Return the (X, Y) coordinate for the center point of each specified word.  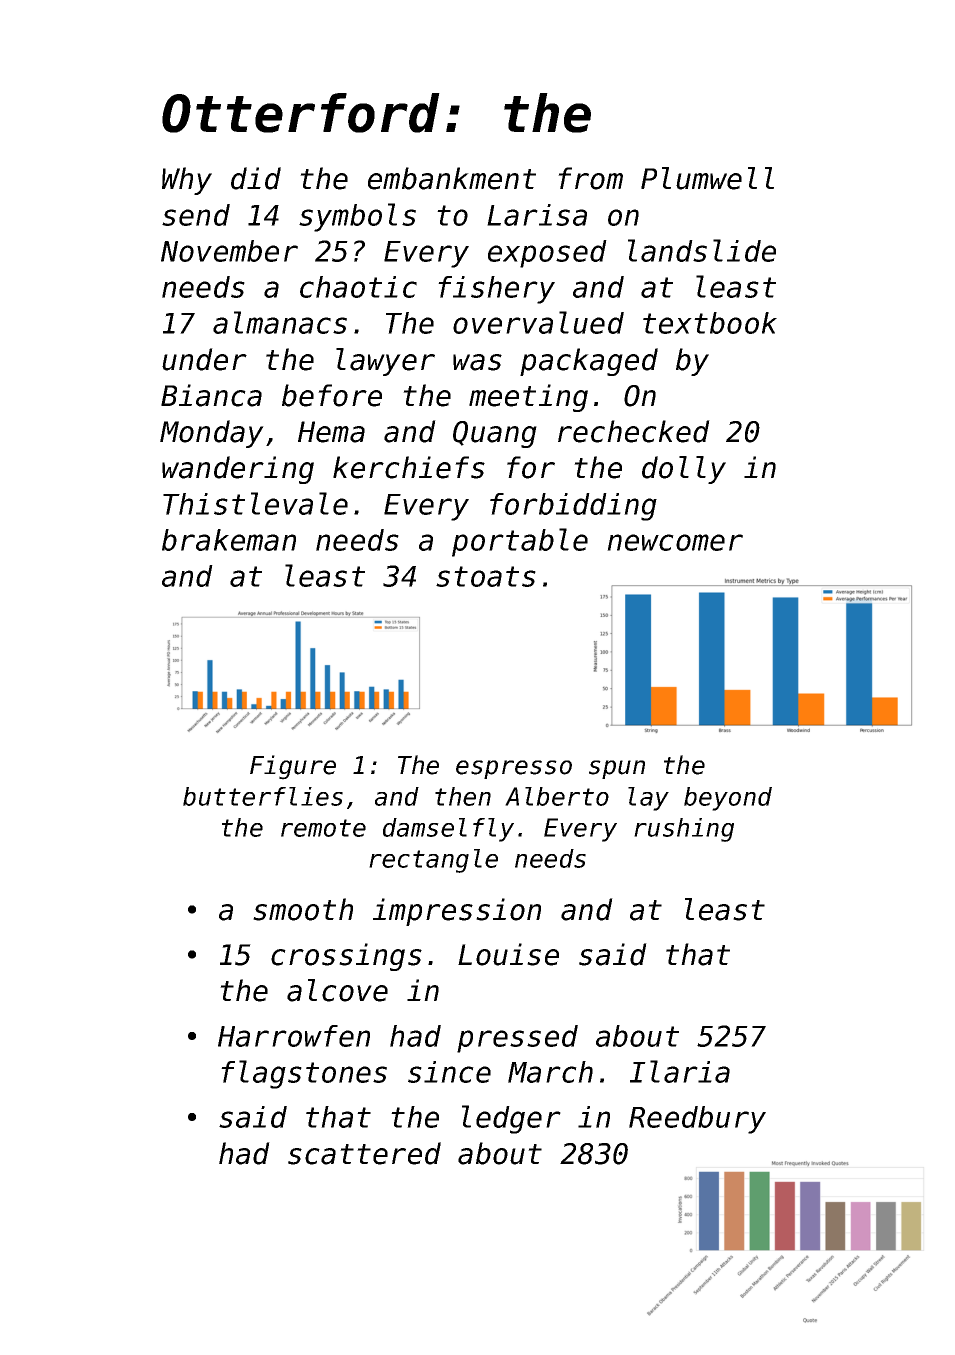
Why (187, 181)
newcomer (675, 542)
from (590, 178)
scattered (364, 1153)
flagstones (304, 1074)
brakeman (229, 540)
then (463, 796)
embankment (452, 178)
